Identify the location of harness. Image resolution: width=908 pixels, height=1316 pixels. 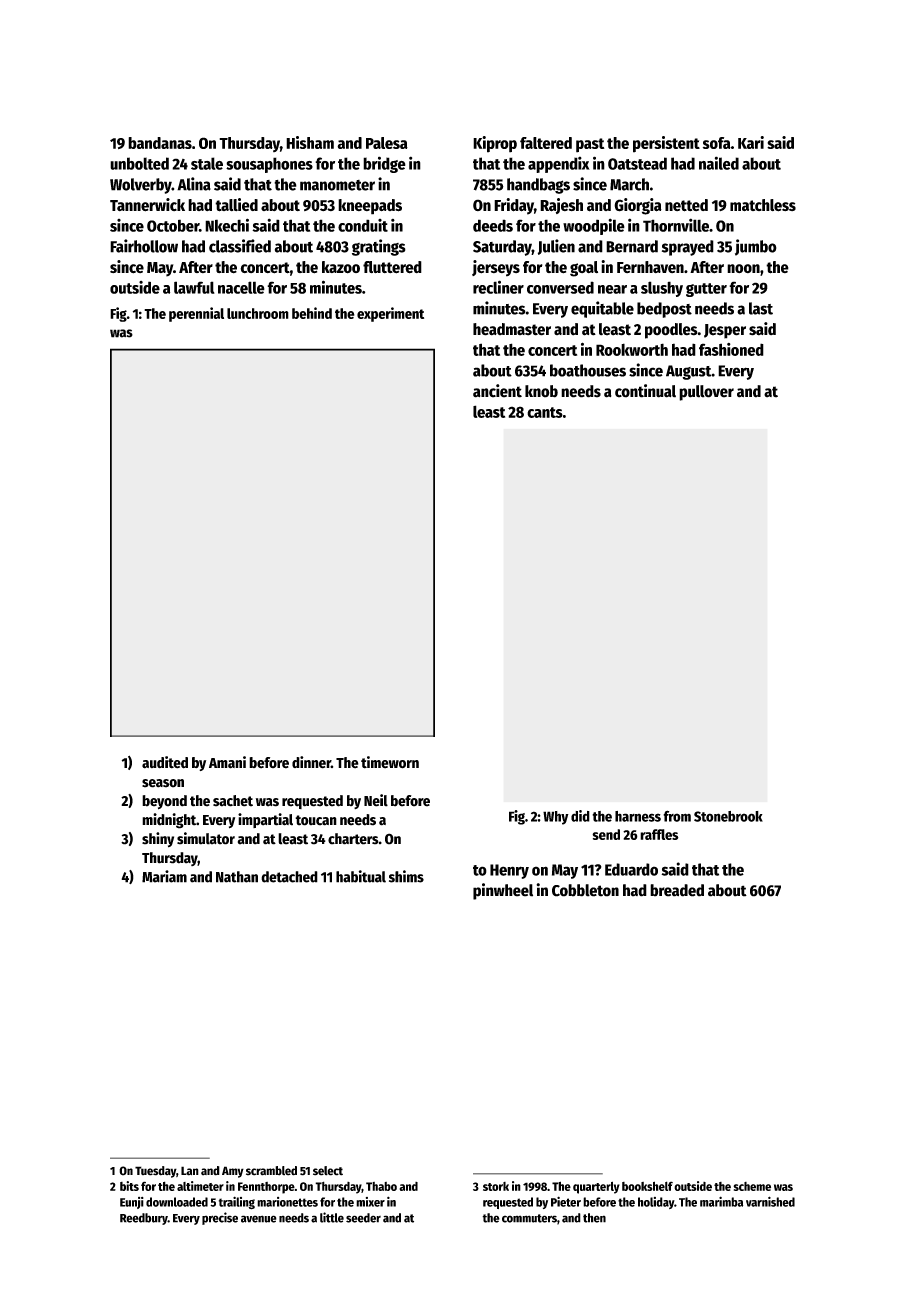
(638, 816).
